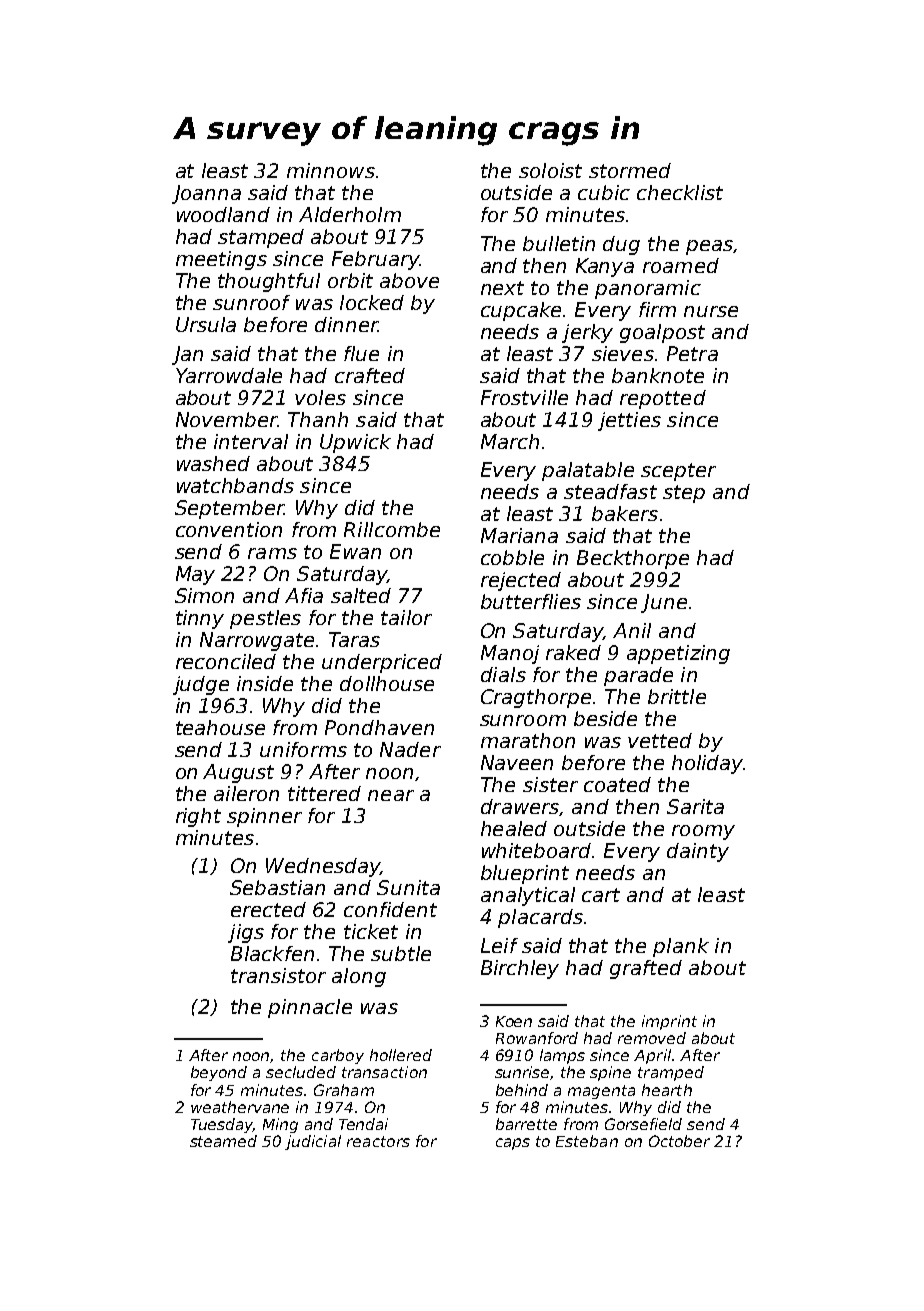 The width and height of the screenshot is (924, 1311). Describe the element at coordinates (698, 852) in the screenshot. I see `dainty` at that location.
